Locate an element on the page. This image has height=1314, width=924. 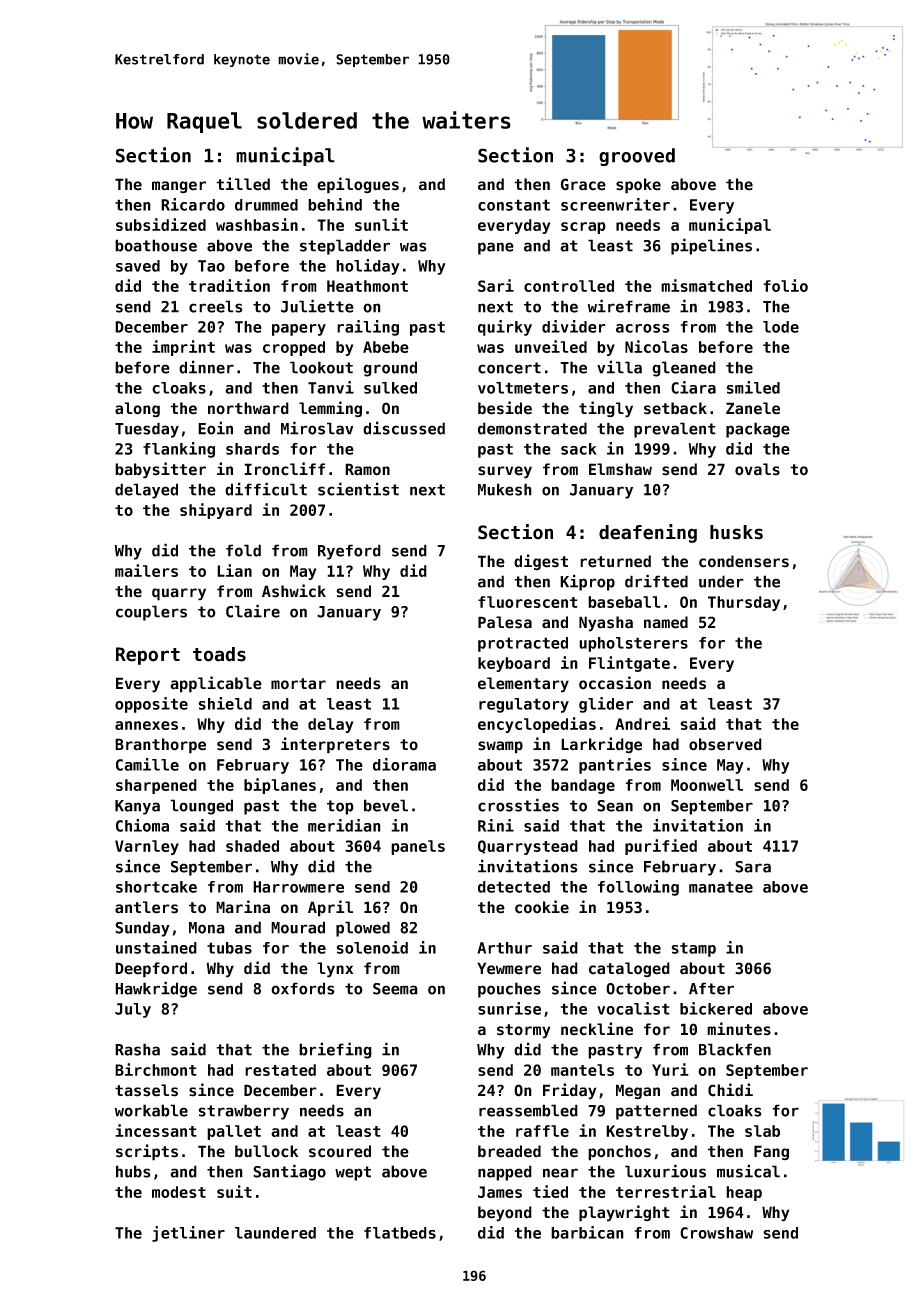
manatee is located at coordinates (721, 887).
